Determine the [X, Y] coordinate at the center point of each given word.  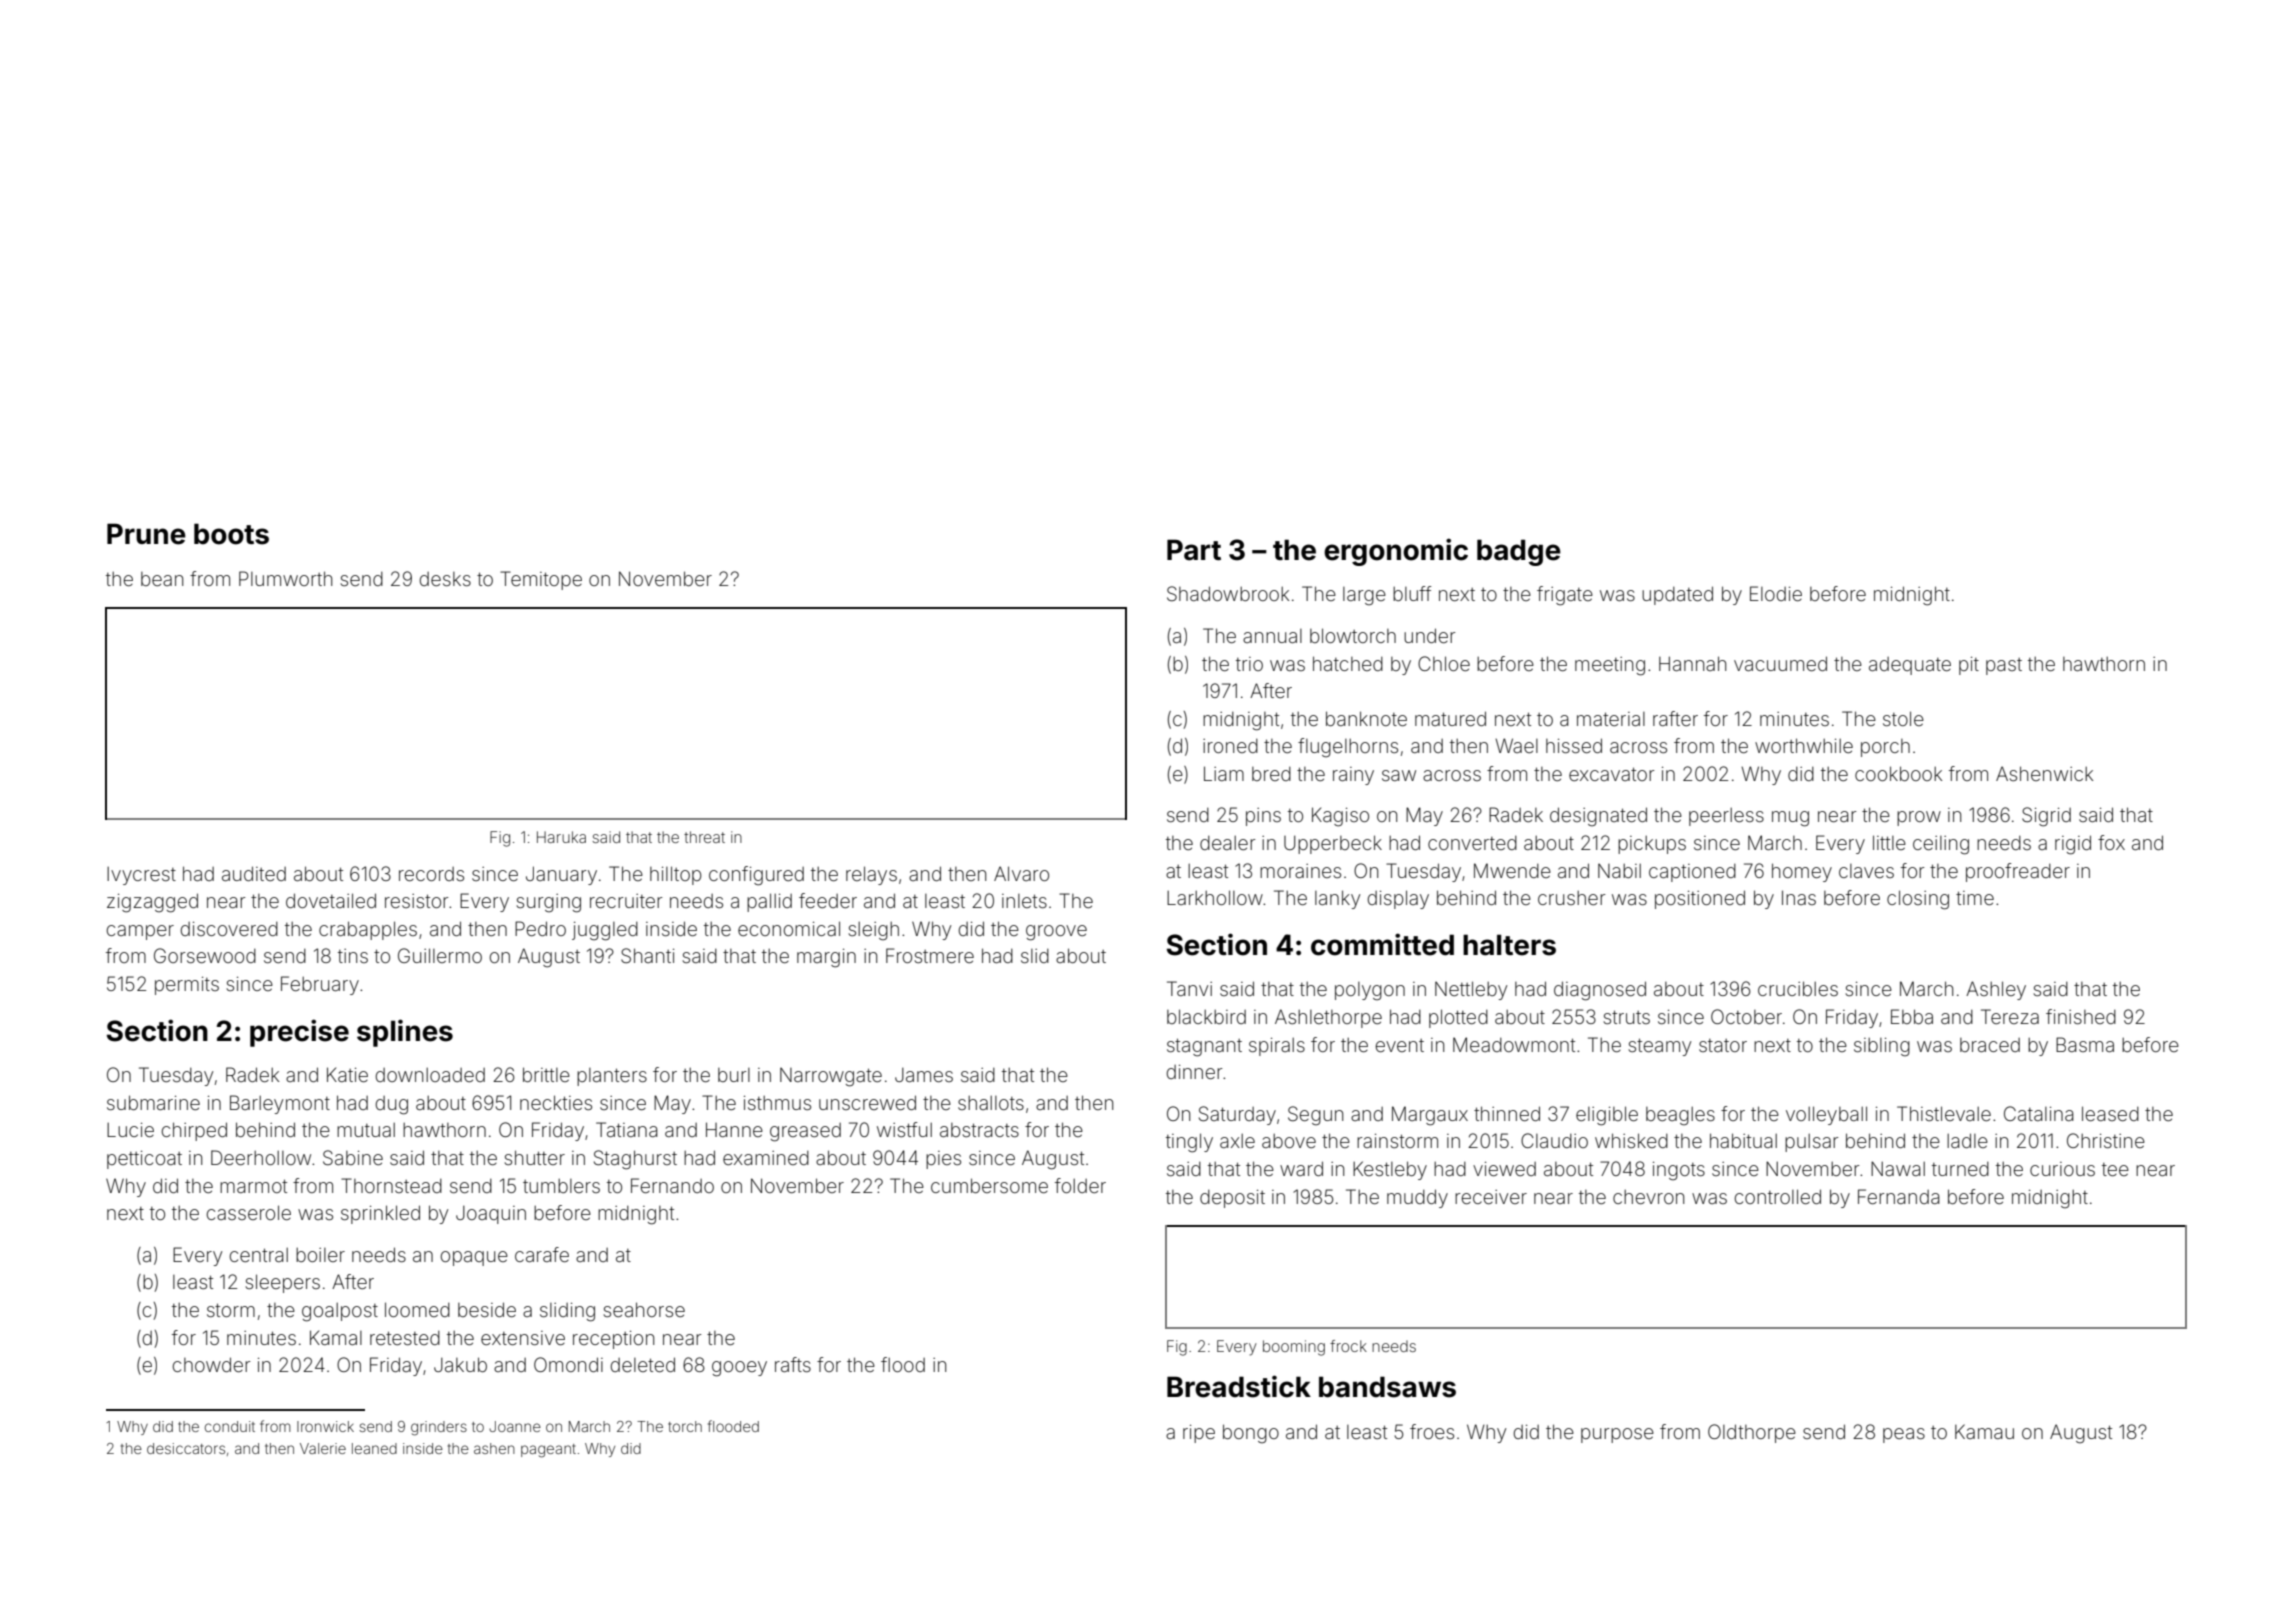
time [1975, 898]
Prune [146, 534]
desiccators [186, 1448]
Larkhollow [1215, 897]
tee [2115, 1169]
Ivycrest [141, 876]
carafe [542, 1254]
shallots [991, 1103]
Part [1194, 550]
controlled [1778, 1196]
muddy [1417, 1198]
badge [1519, 552]
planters [612, 1077]
